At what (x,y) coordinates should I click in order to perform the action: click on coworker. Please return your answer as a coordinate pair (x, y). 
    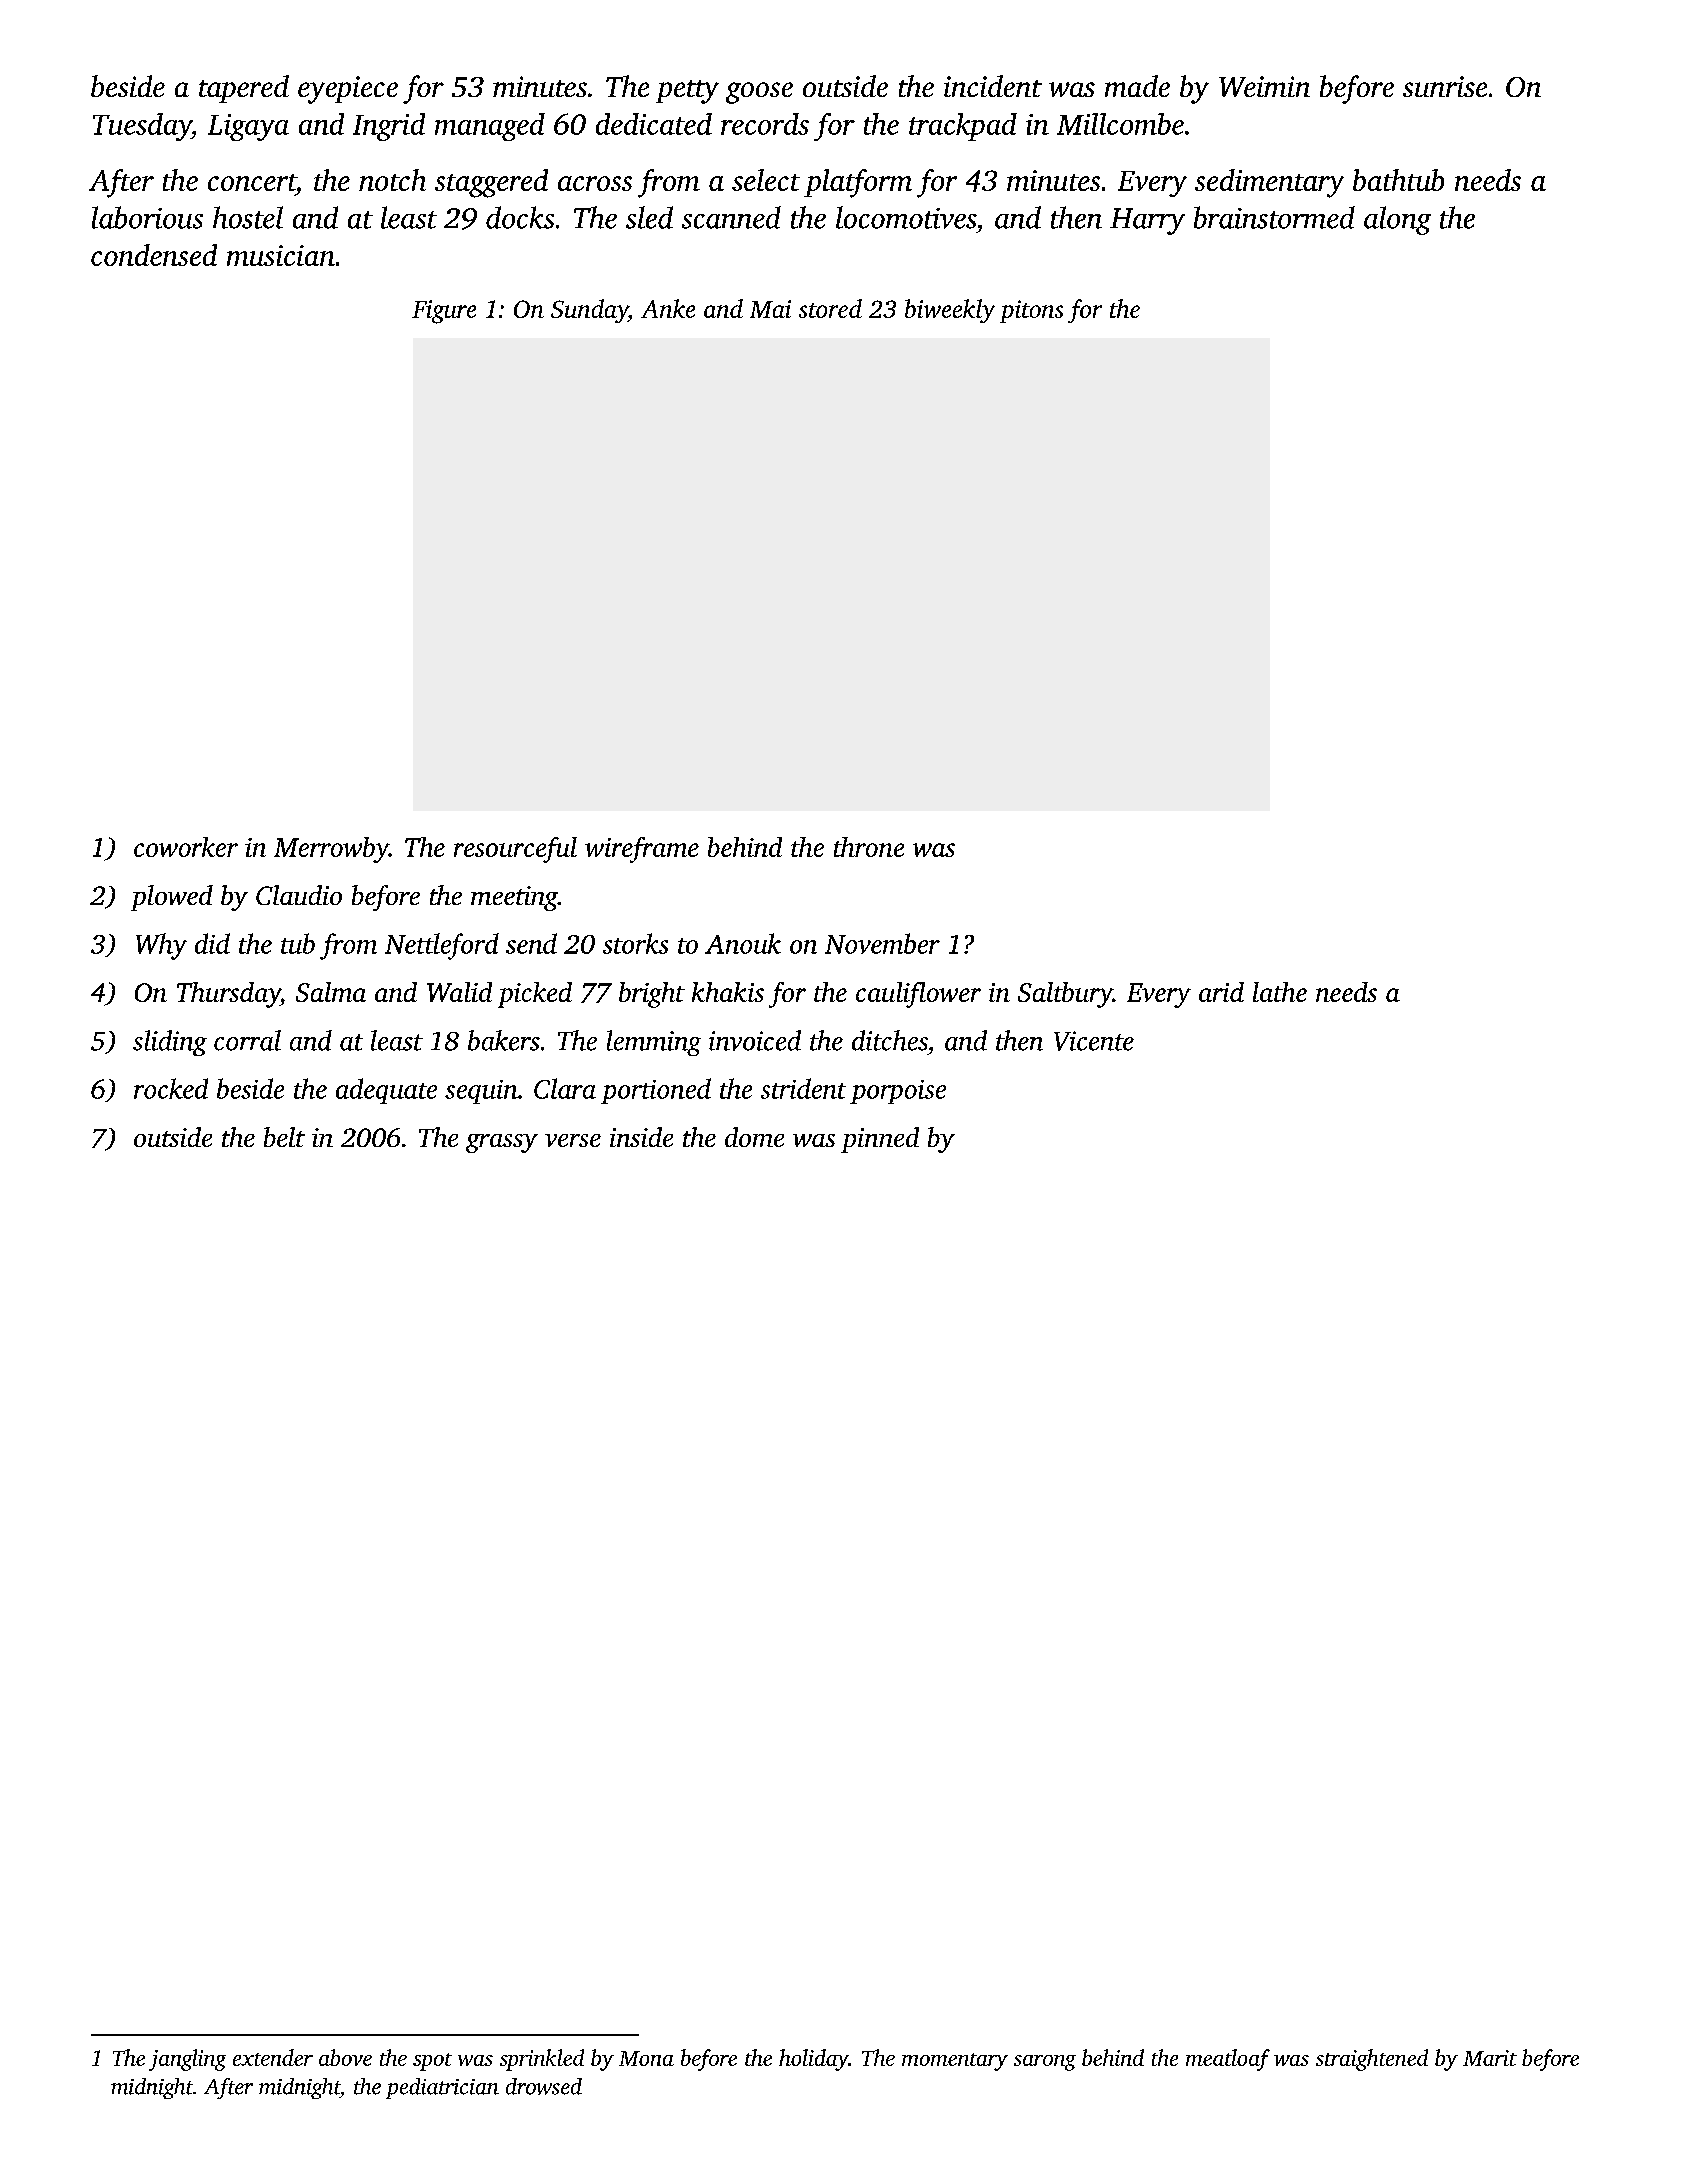
    Looking at the image, I should click on (186, 847).
